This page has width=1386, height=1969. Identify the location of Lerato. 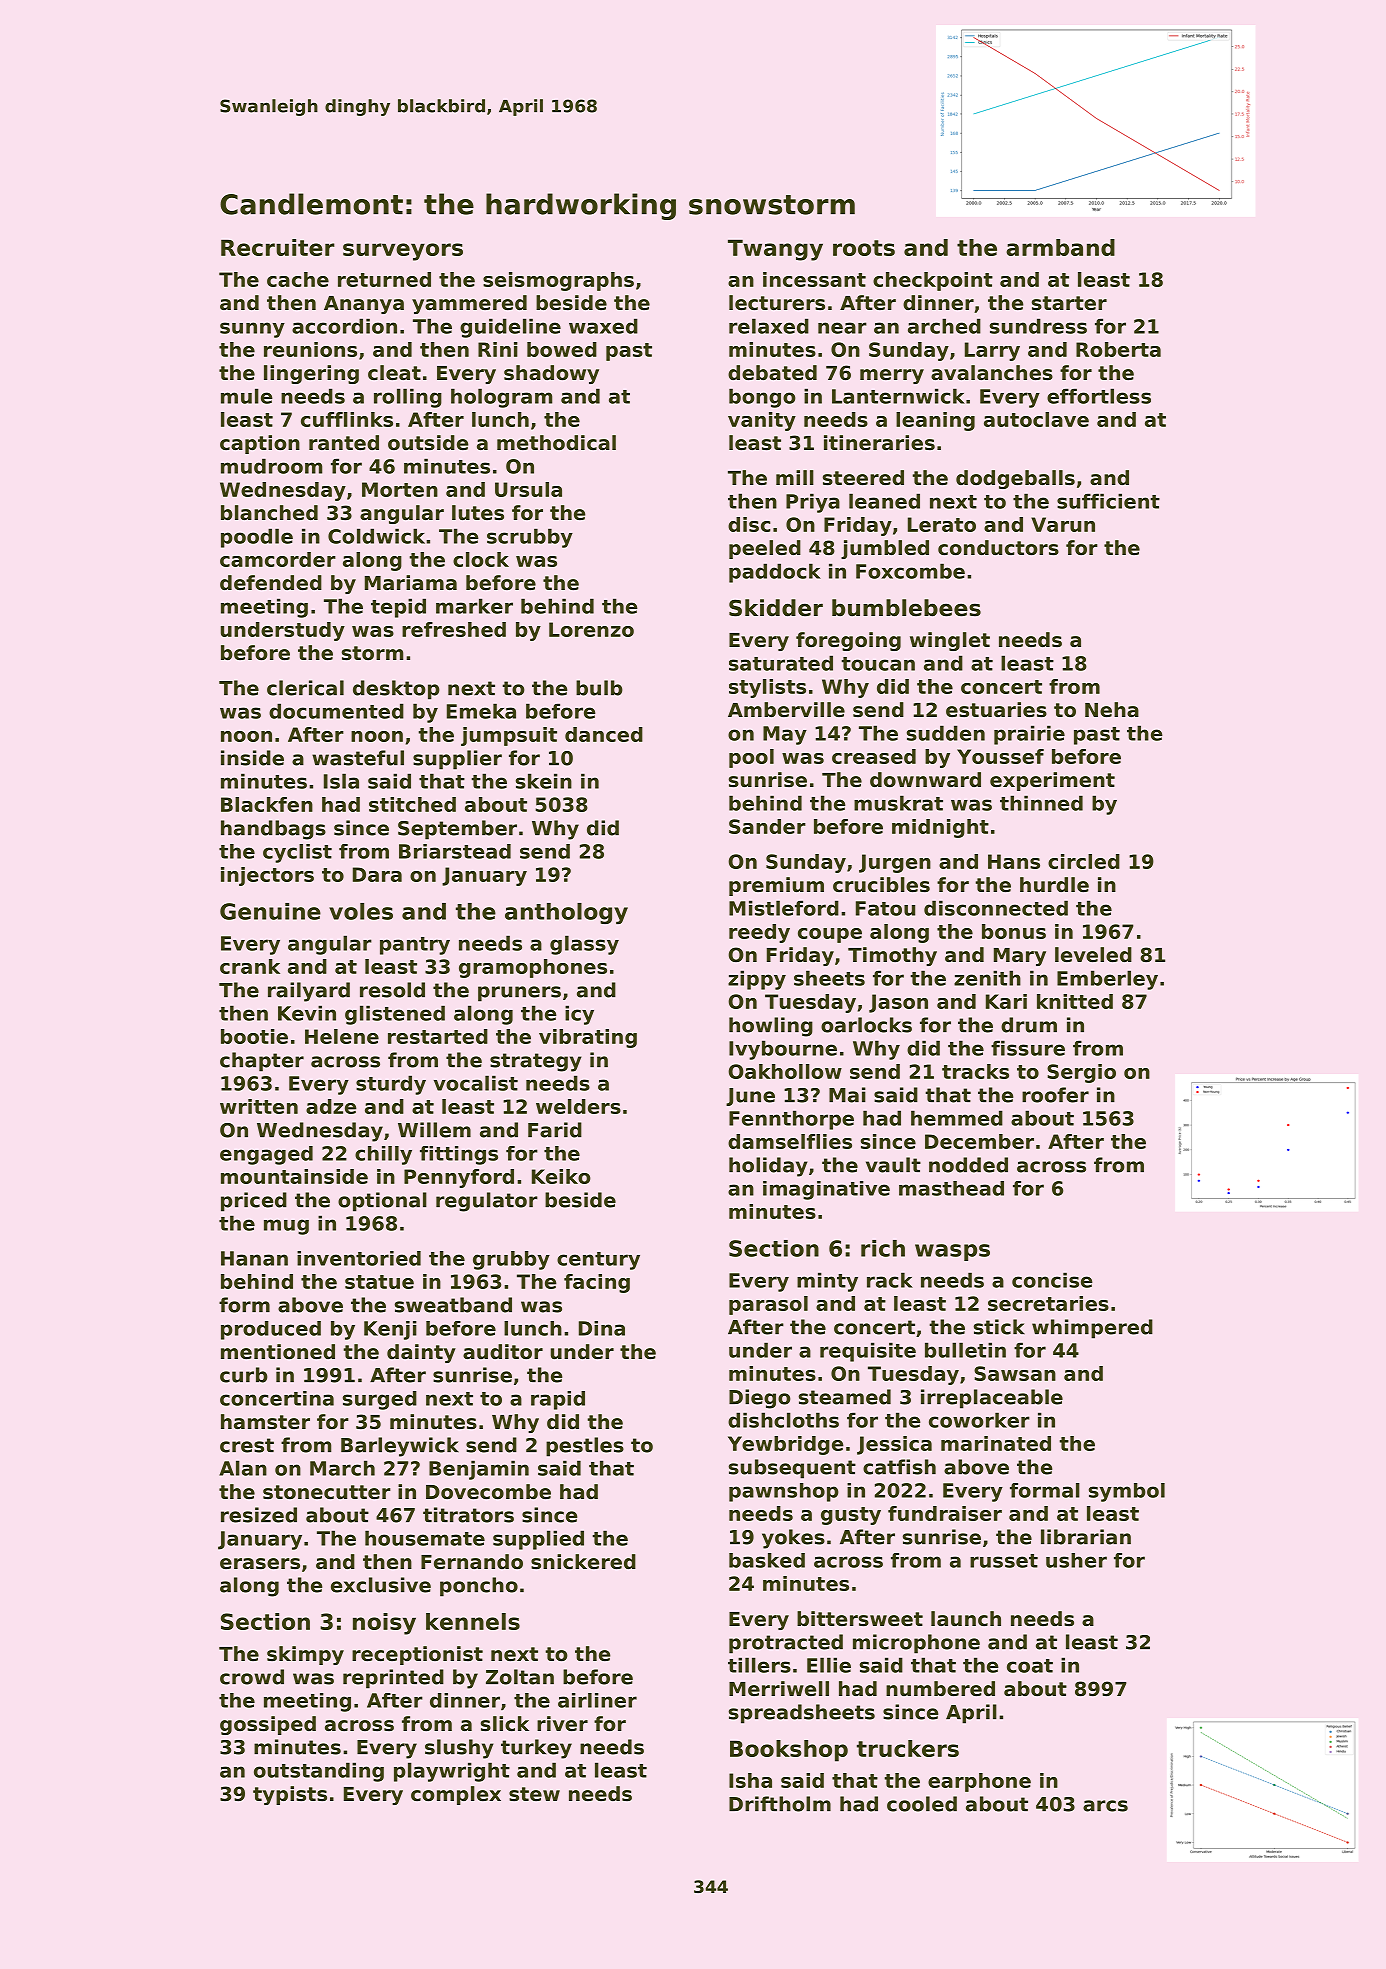
(942, 524).
